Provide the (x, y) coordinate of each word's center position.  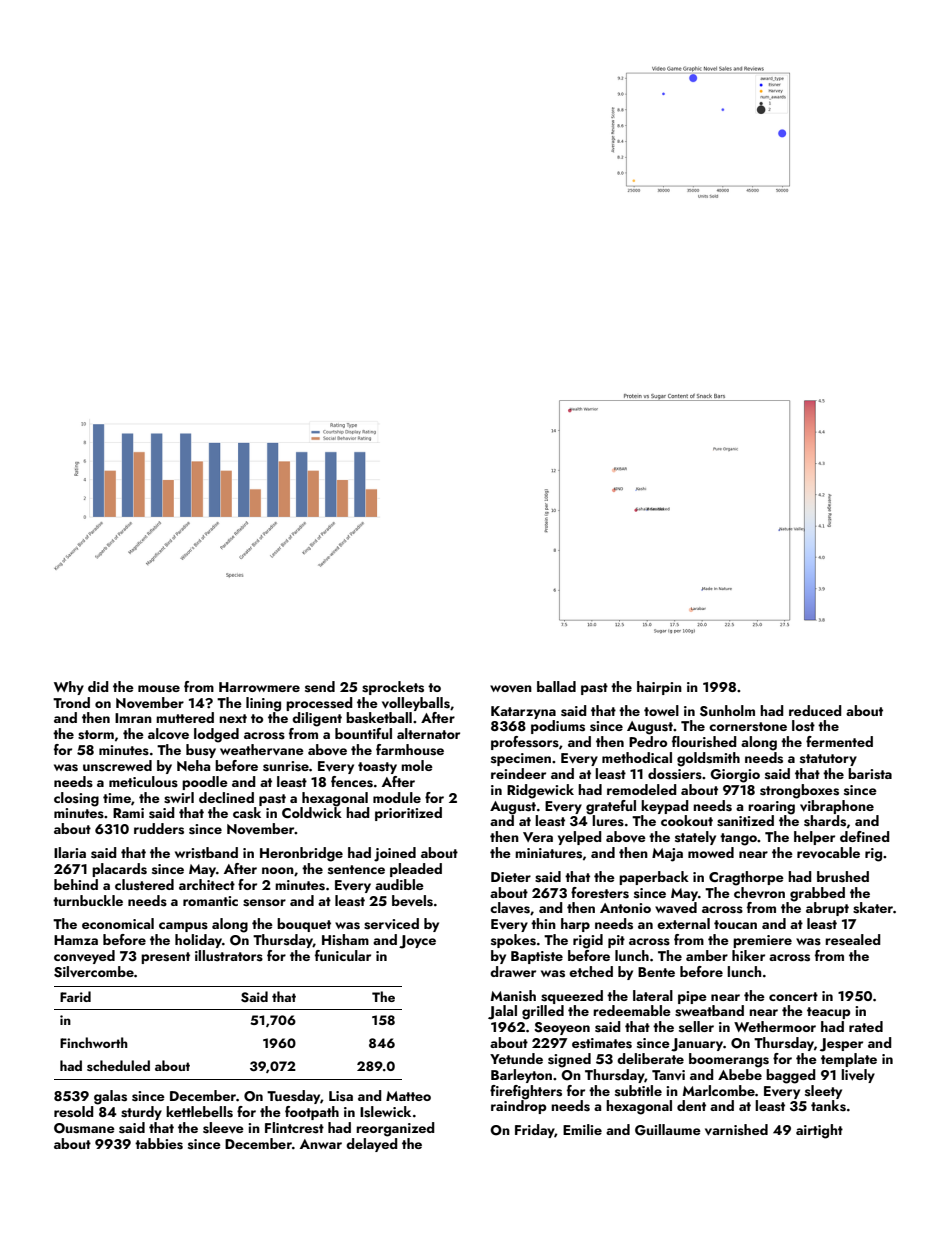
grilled (543, 1012)
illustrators (229, 956)
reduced (815, 710)
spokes (513, 941)
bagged (791, 1076)
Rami (128, 813)
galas (110, 1097)
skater (873, 908)
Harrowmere (259, 687)
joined (395, 854)
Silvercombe (94, 972)
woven (511, 689)
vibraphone (837, 807)
